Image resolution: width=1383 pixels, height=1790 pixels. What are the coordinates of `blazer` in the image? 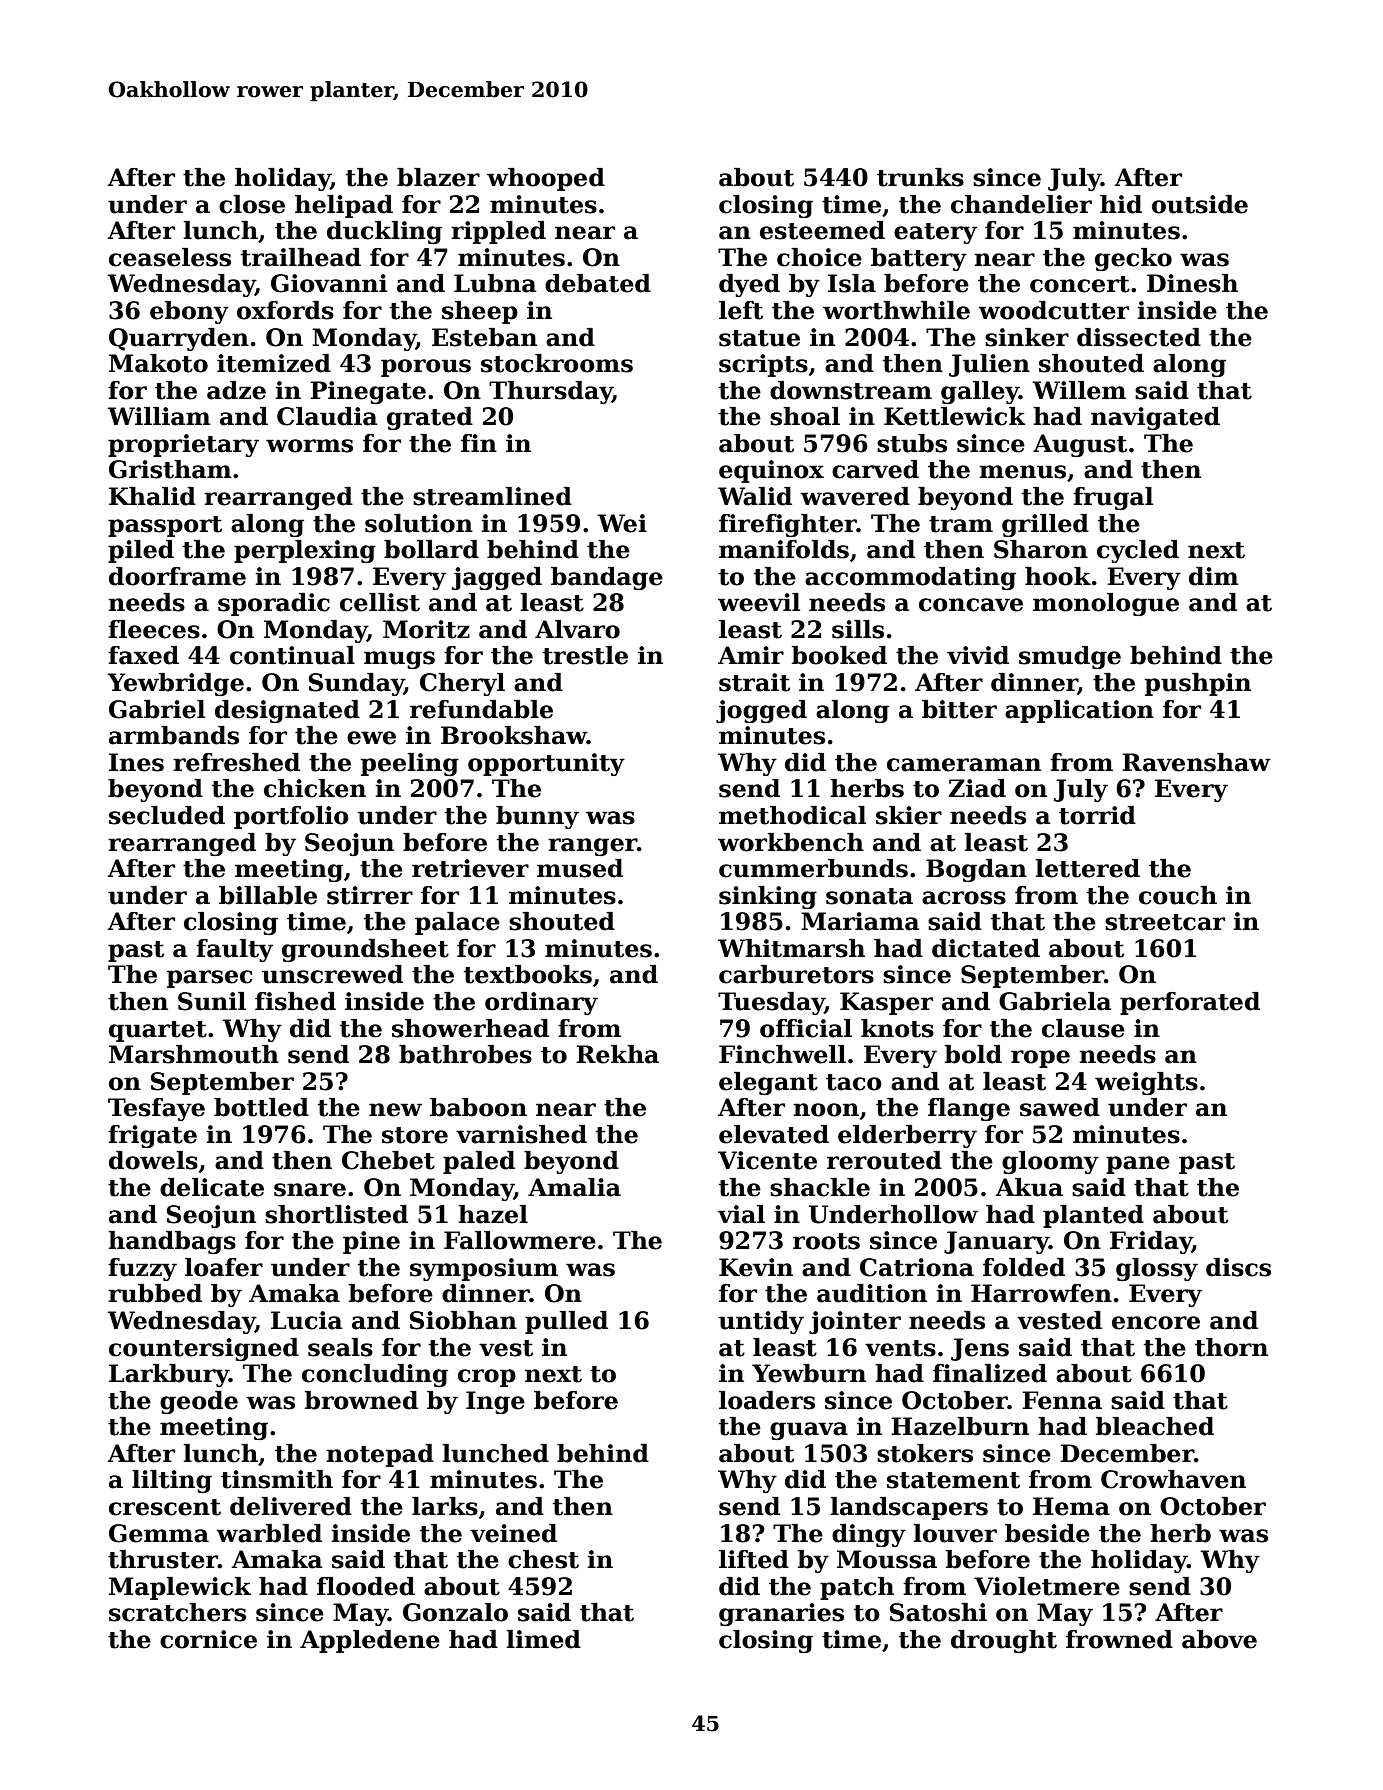 It's located at (438, 177).
